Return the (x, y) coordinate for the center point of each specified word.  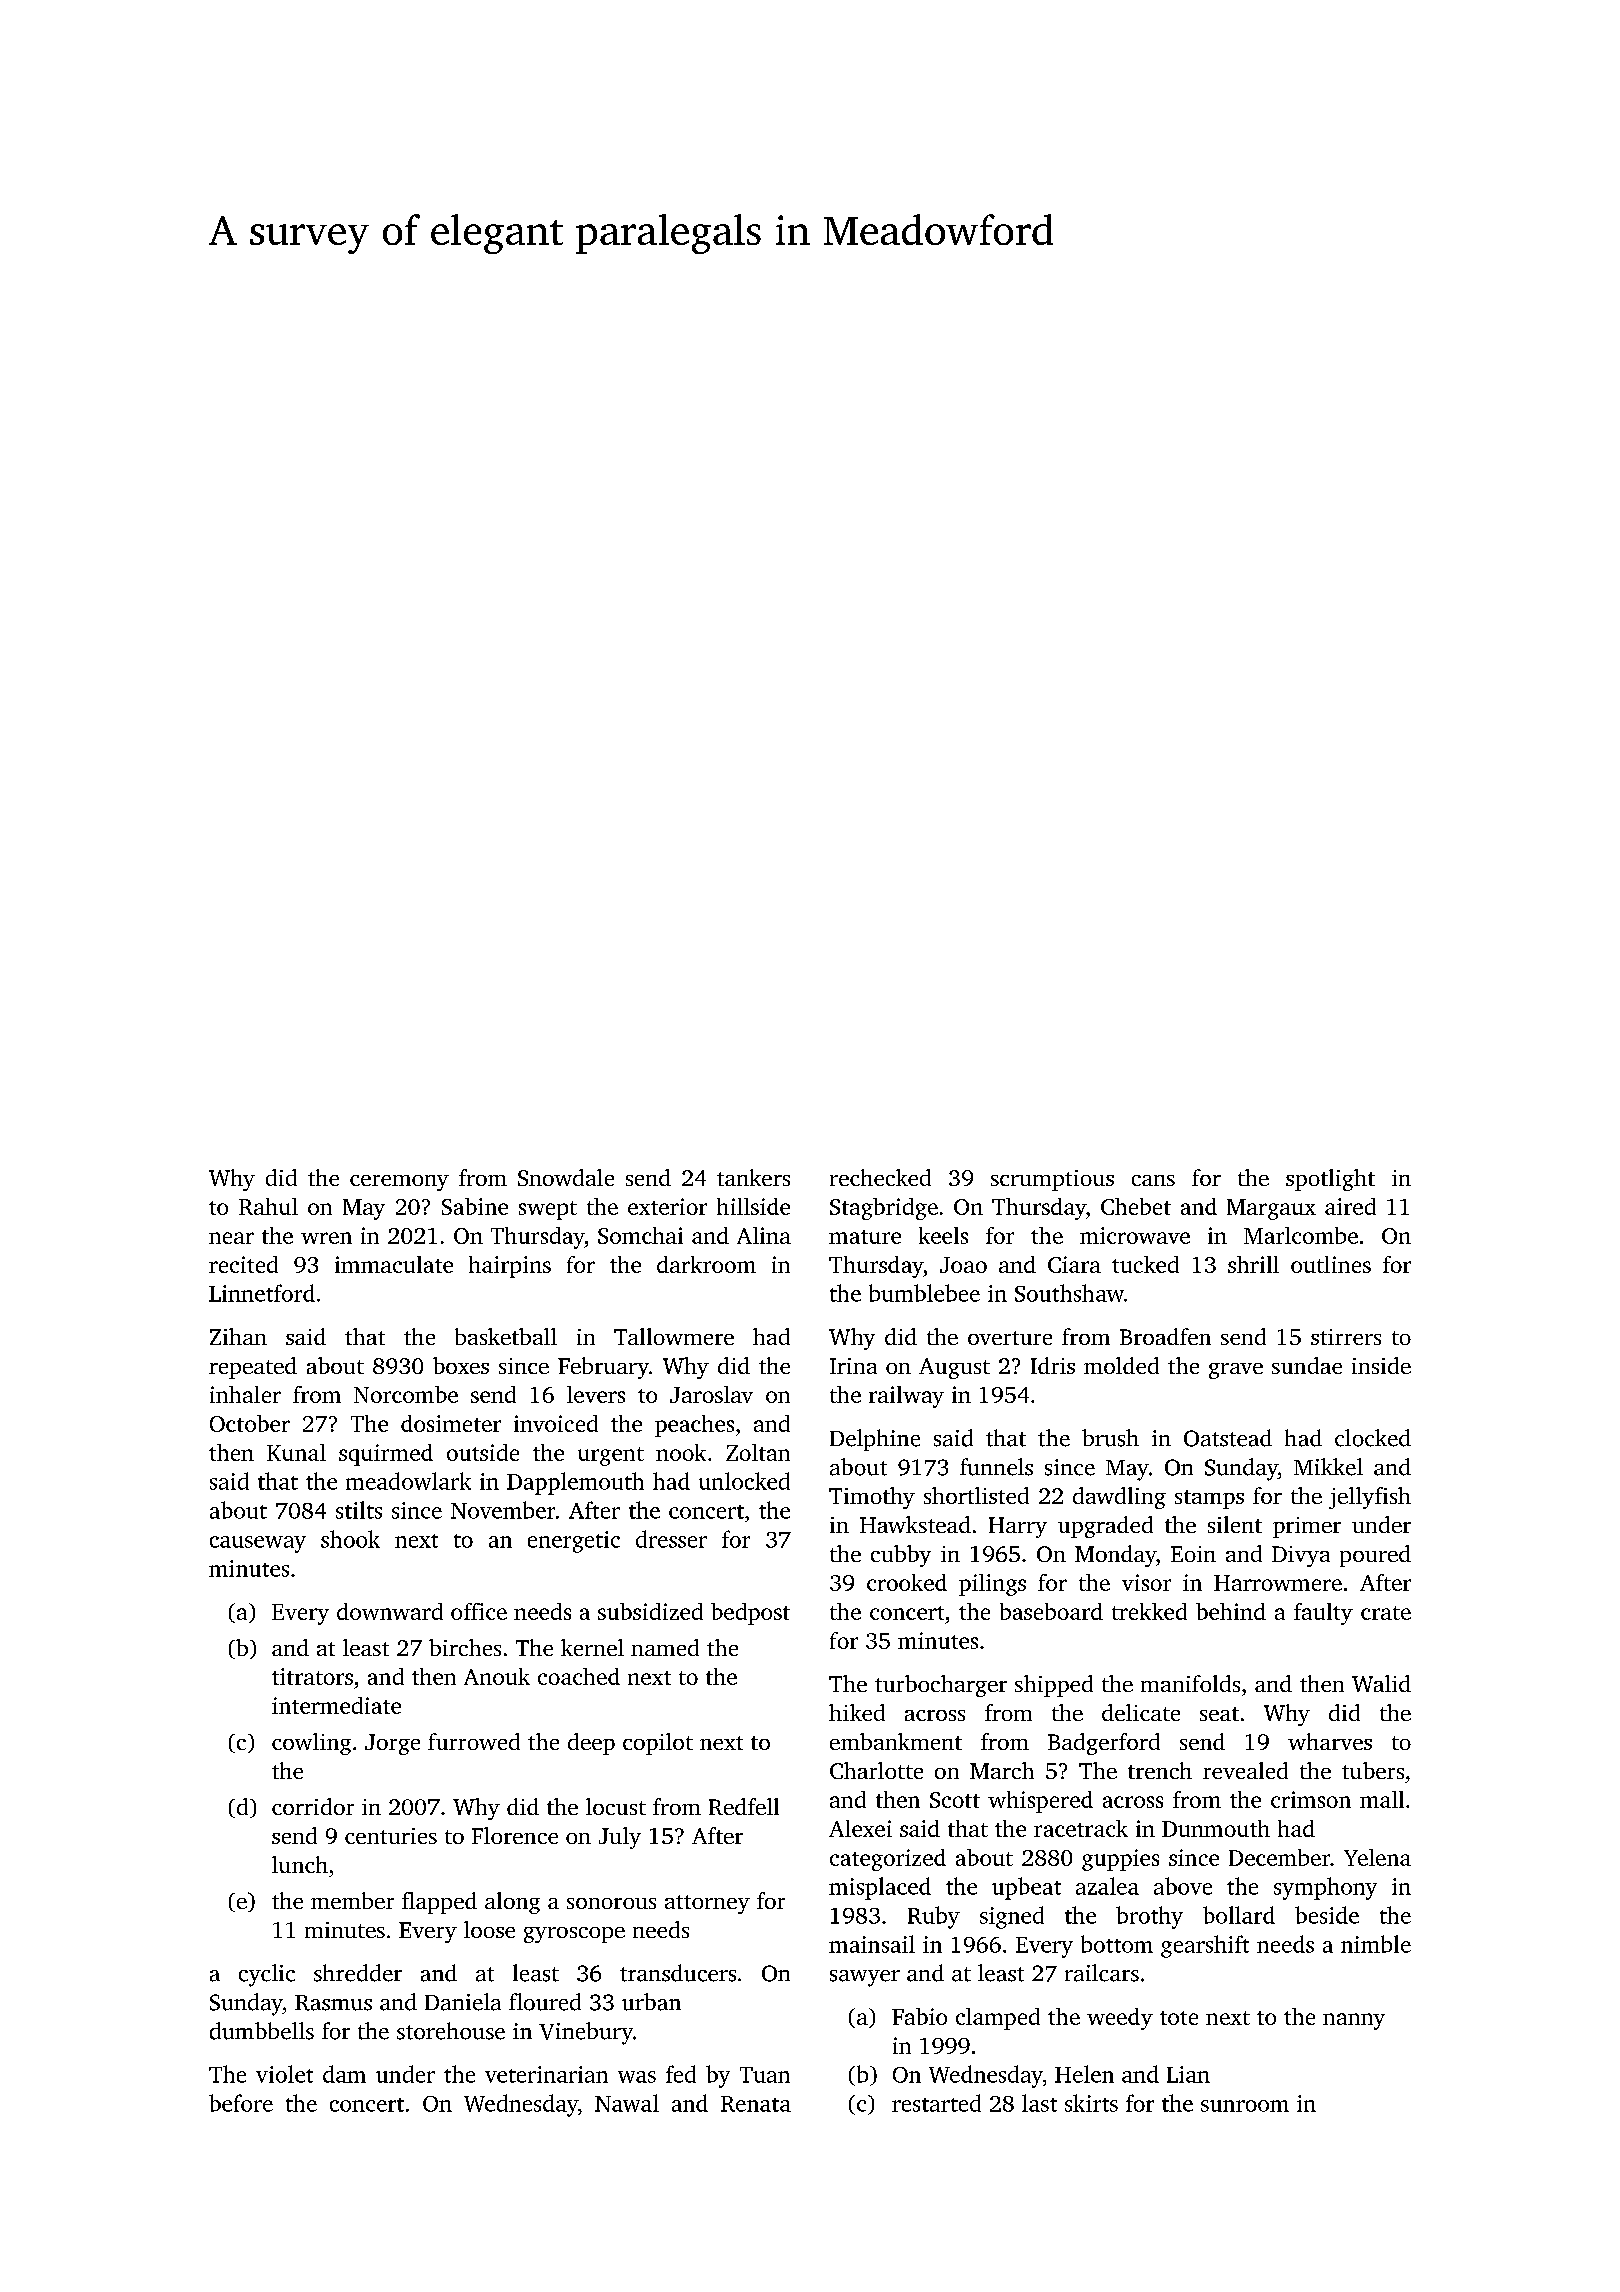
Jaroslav (711, 1394)
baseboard (1051, 1611)
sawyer (865, 1978)
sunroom (1245, 2106)
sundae (1307, 1365)
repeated (253, 1368)
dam (344, 2074)
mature (865, 1237)
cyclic (267, 1975)
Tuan (765, 2075)
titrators (312, 1676)
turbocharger (941, 1686)
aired (1350, 1206)
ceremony (399, 1183)
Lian (1188, 2074)
